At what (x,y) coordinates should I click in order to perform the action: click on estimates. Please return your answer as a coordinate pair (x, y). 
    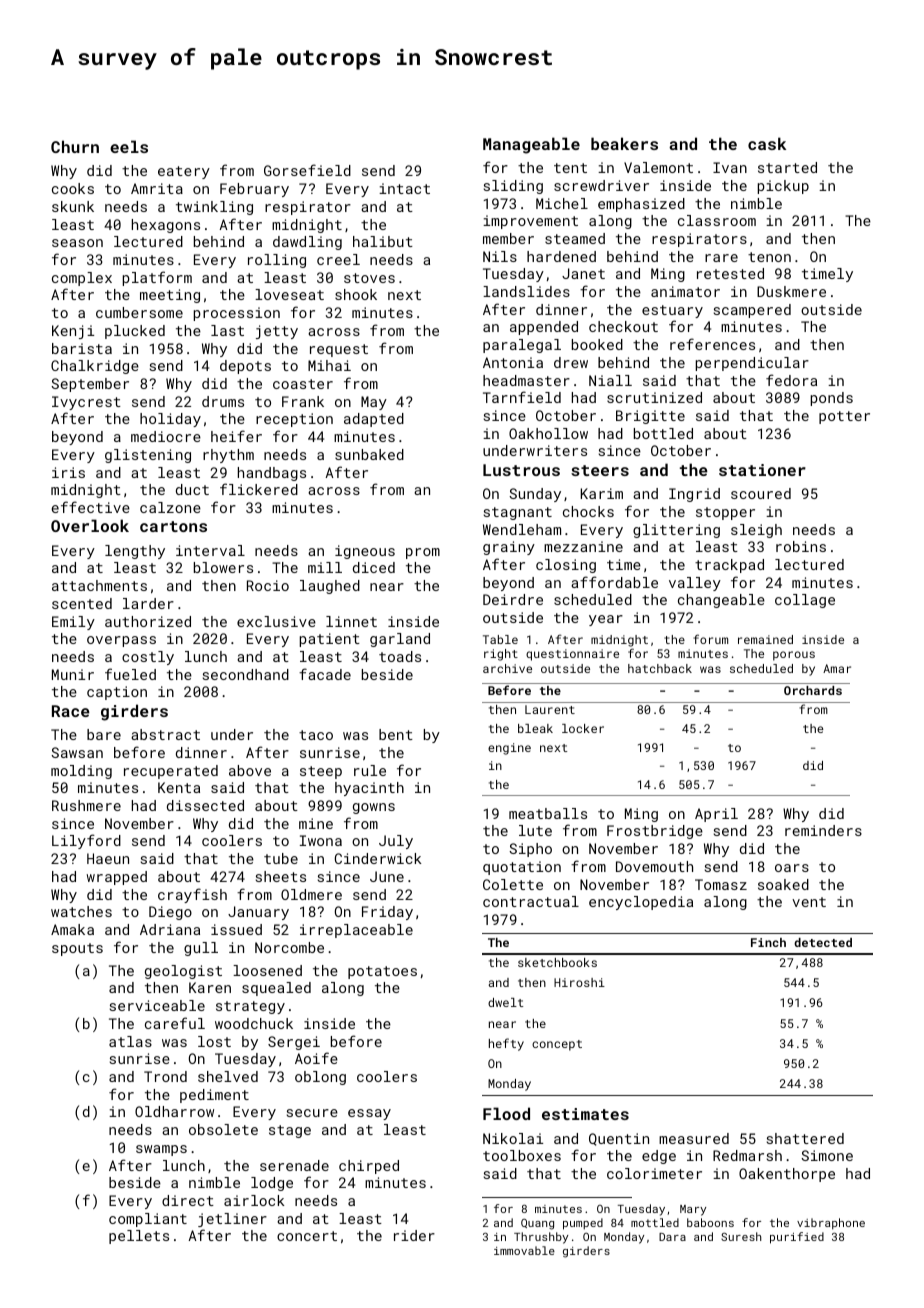
    Looking at the image, I should click on (585, 1114).
